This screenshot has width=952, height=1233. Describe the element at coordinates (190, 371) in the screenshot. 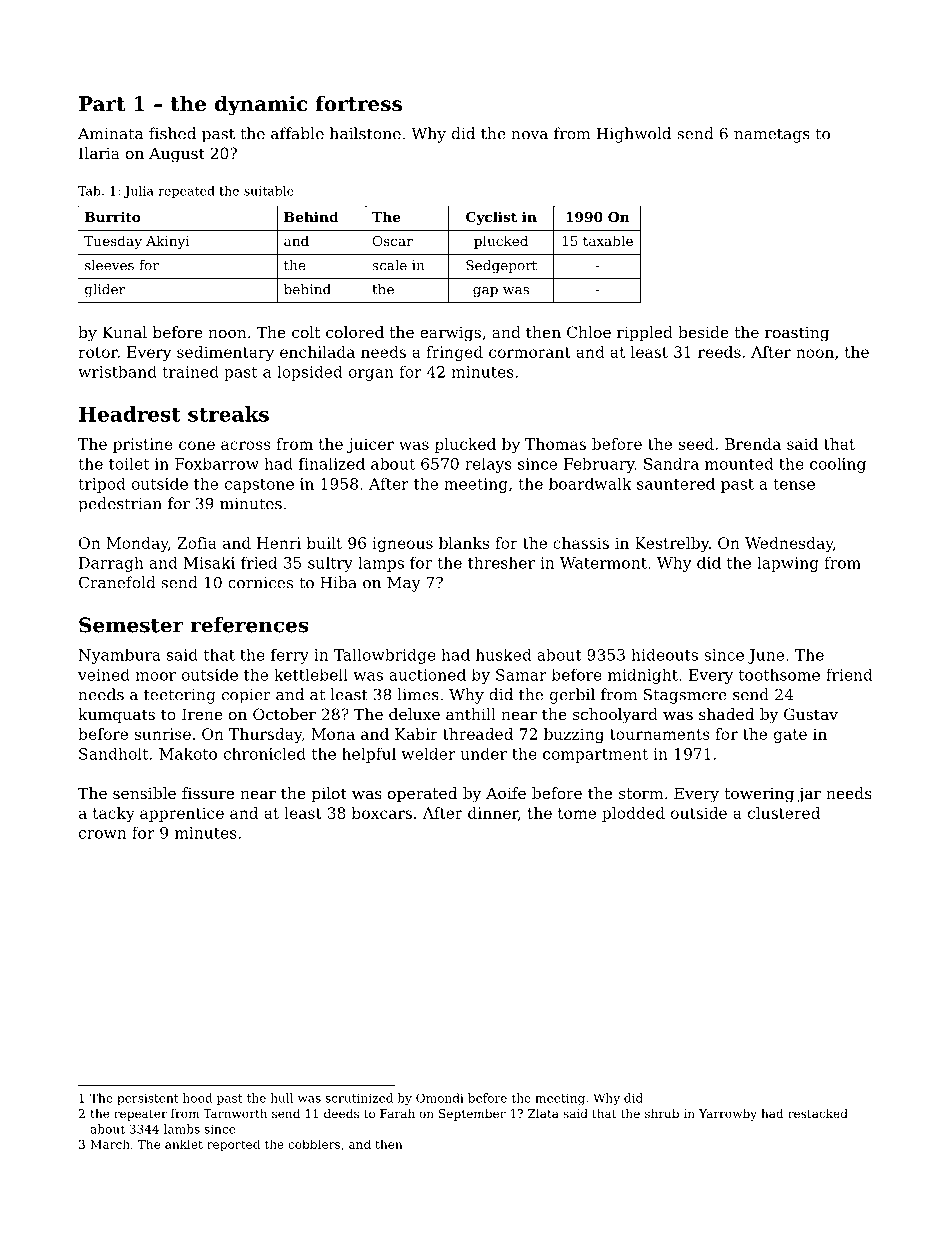

I see `trained` at that location.
